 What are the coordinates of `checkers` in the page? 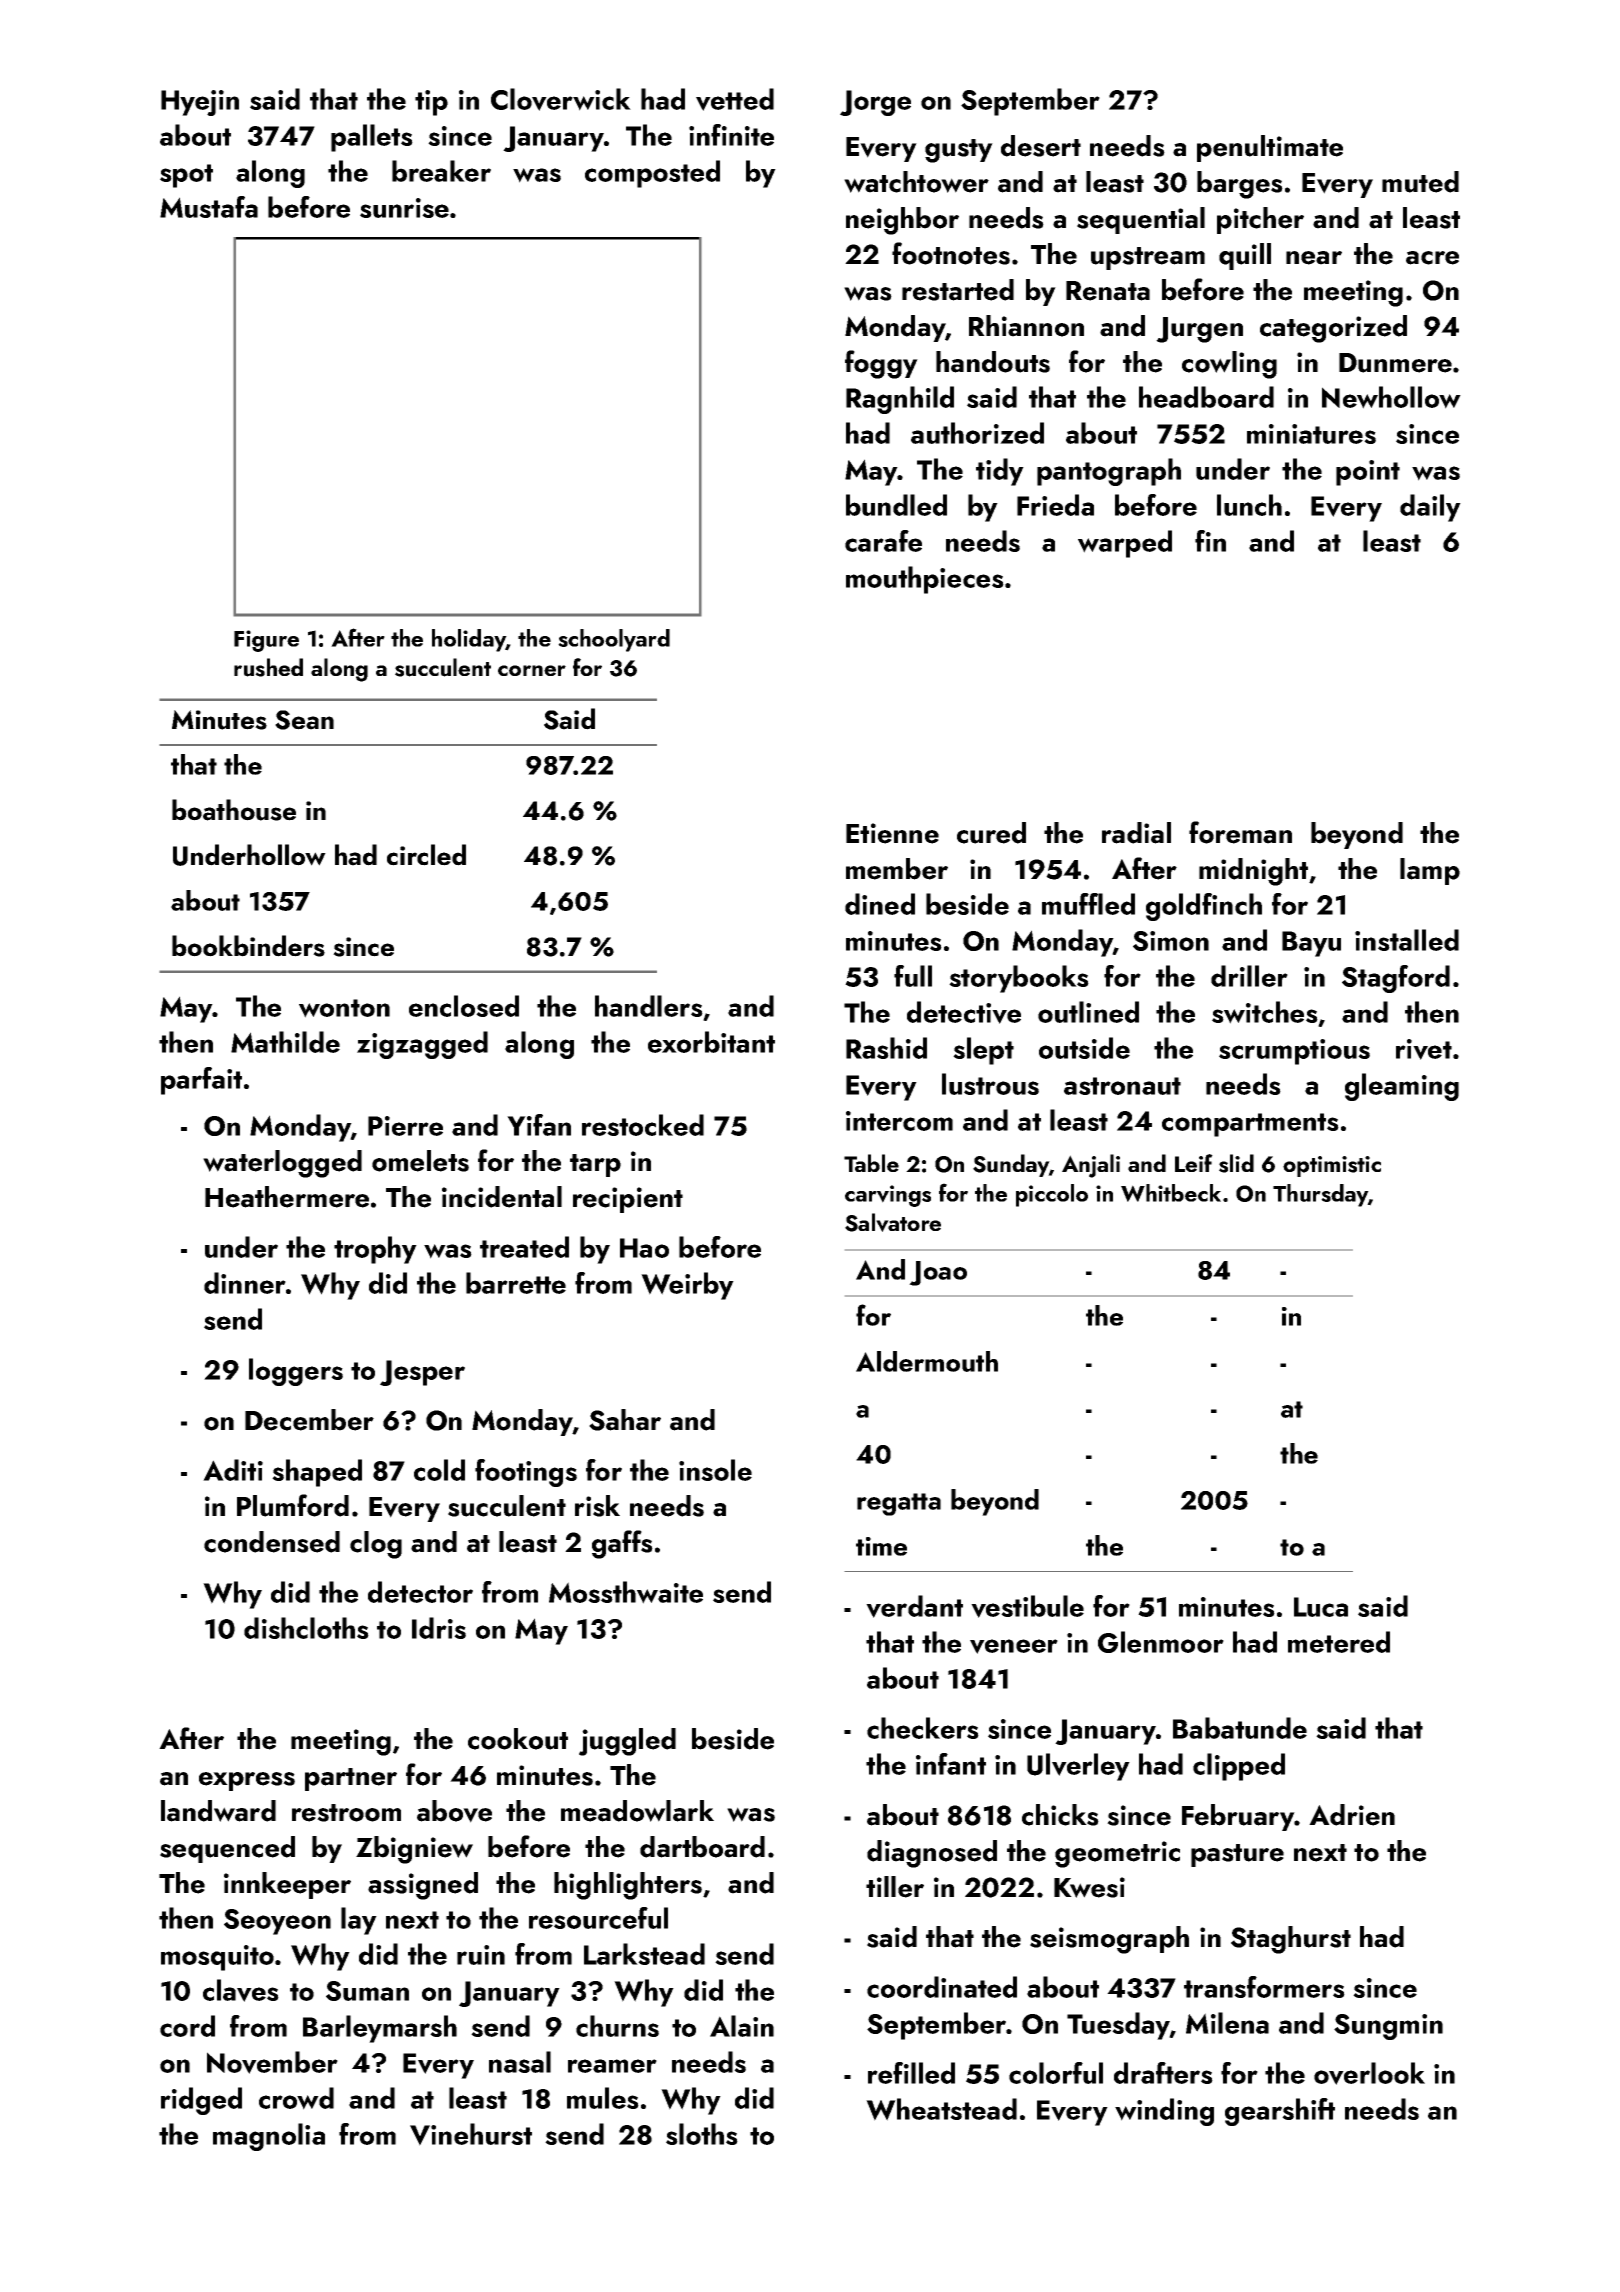 It's located at (923, 1728).
